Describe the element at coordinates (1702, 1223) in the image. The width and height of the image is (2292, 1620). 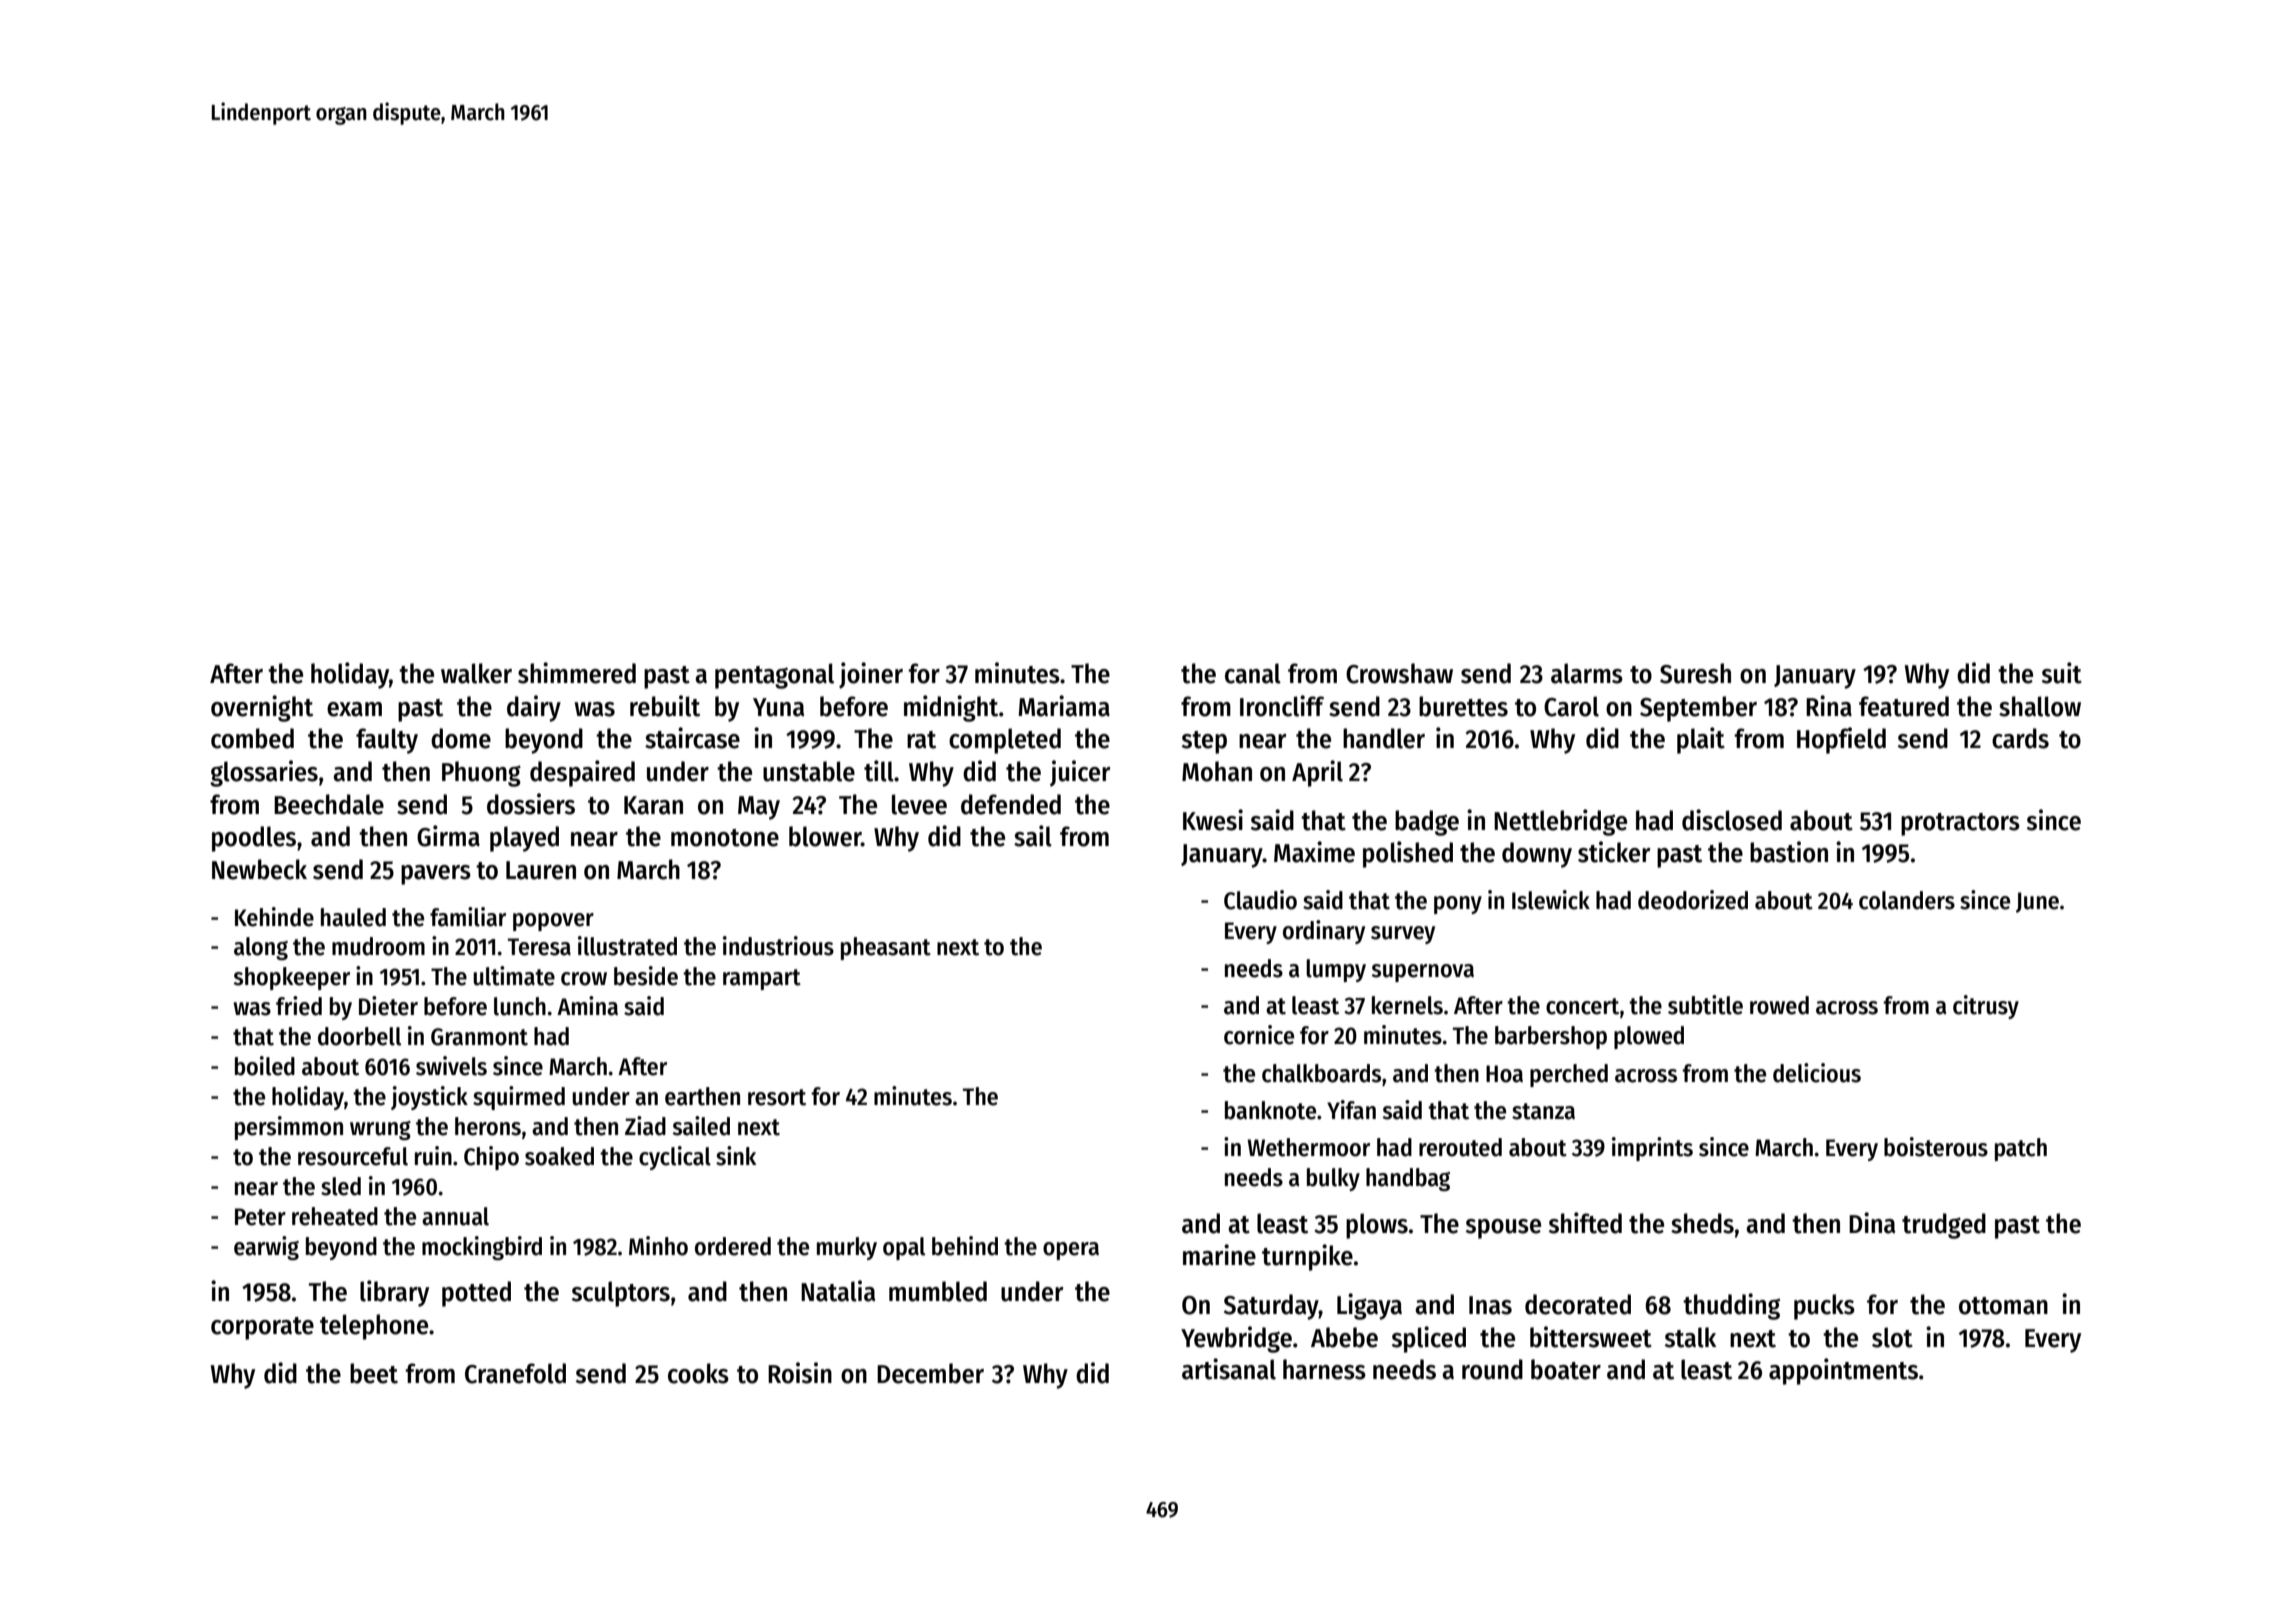
I see `sheds` at that location.
